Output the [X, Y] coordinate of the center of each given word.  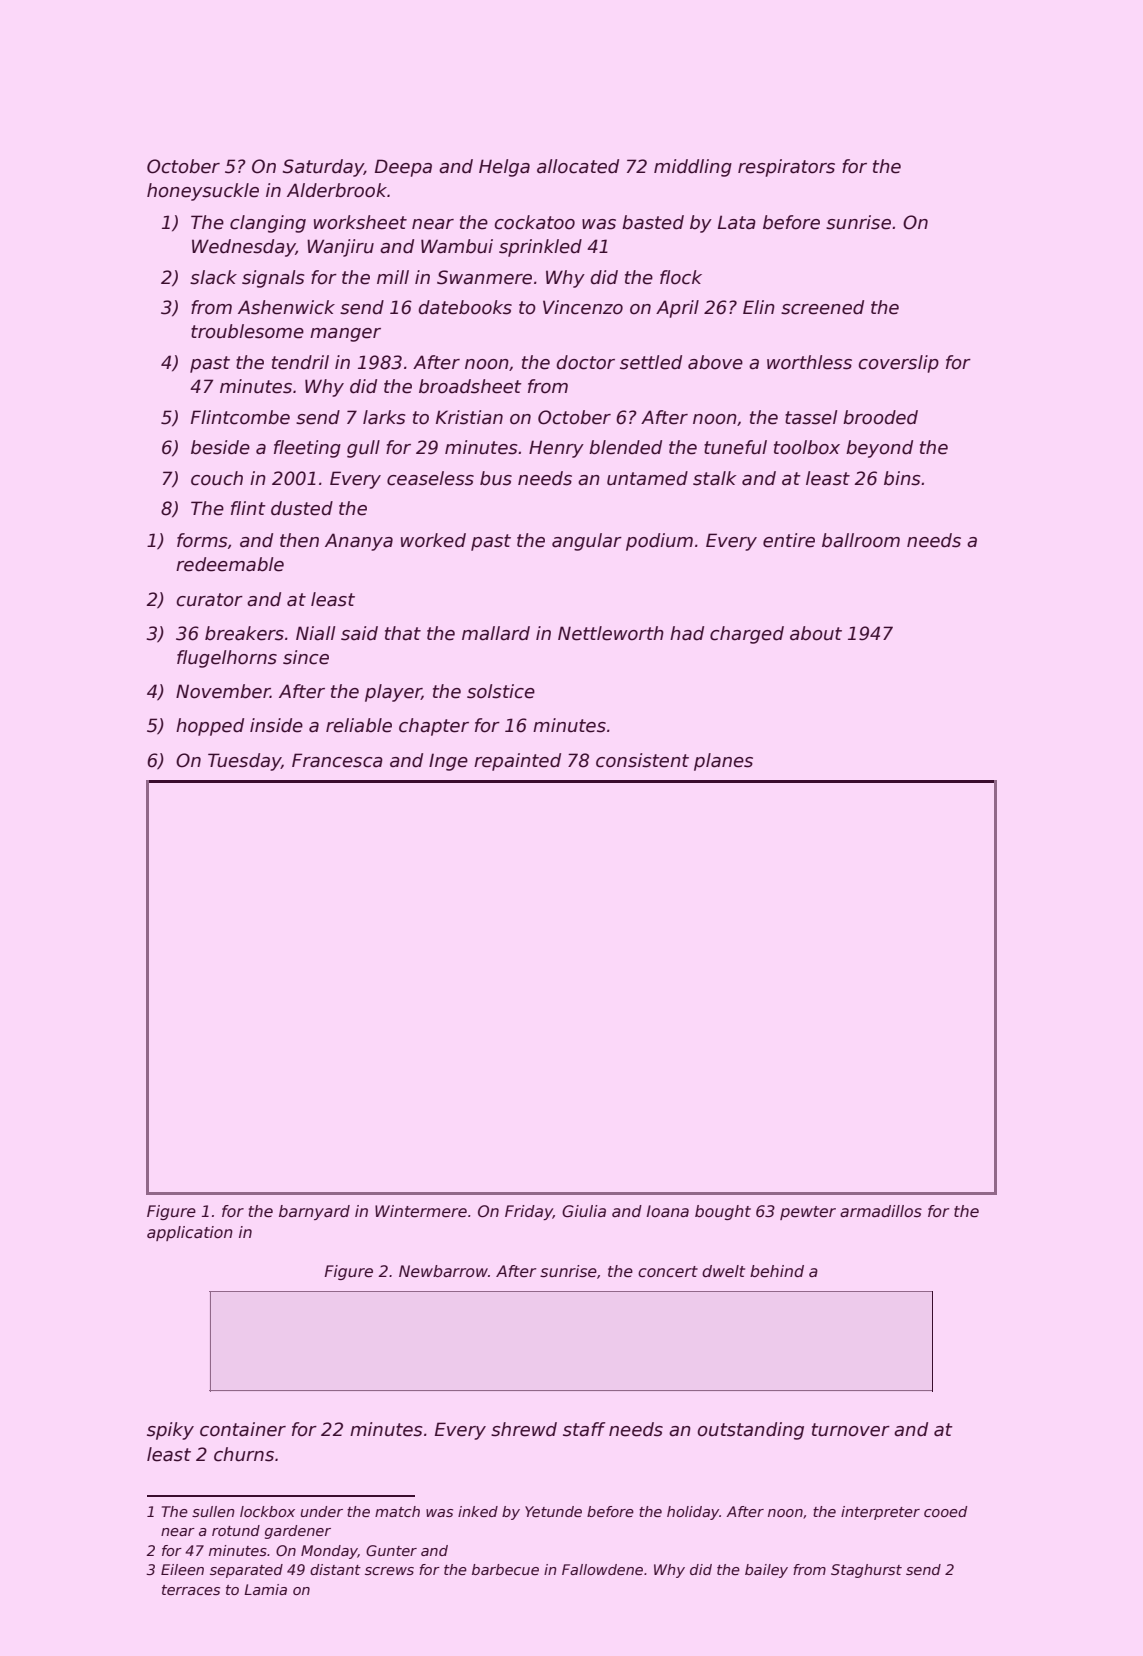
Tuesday [244, 762]
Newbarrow [443, 1271]
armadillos [881, 1211]
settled [651, 362]
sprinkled [540, 248]
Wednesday [244, 248]
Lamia [265, 1589]
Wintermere [421, 1211]
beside [220, 447]
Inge [448, 762]
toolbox [807, 447]
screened [822, 307]
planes [723, 762]
